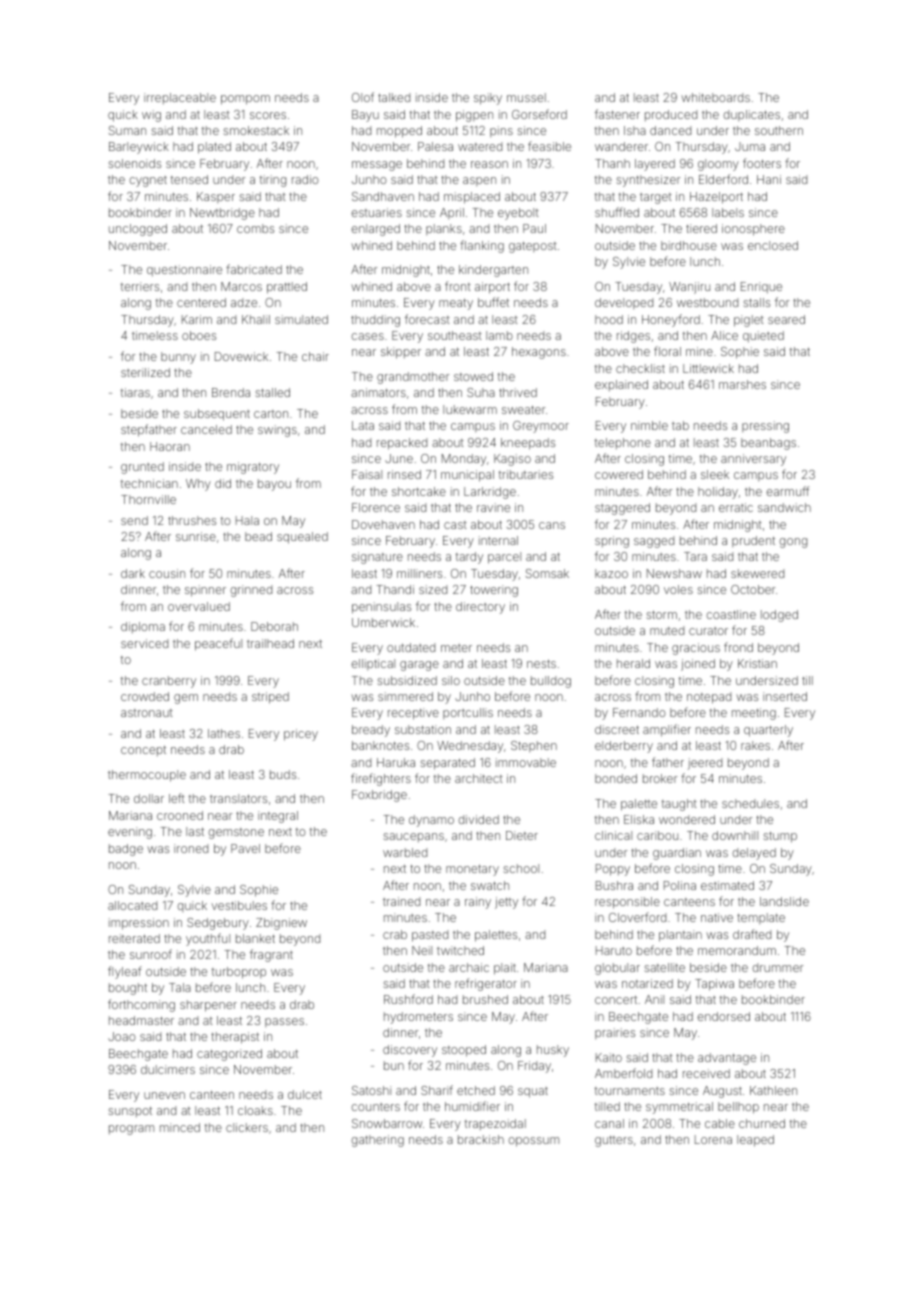  What do you see at coordinates (247, 1127) in the image?
I see `clickers` at bounding box center [247, 1127].
